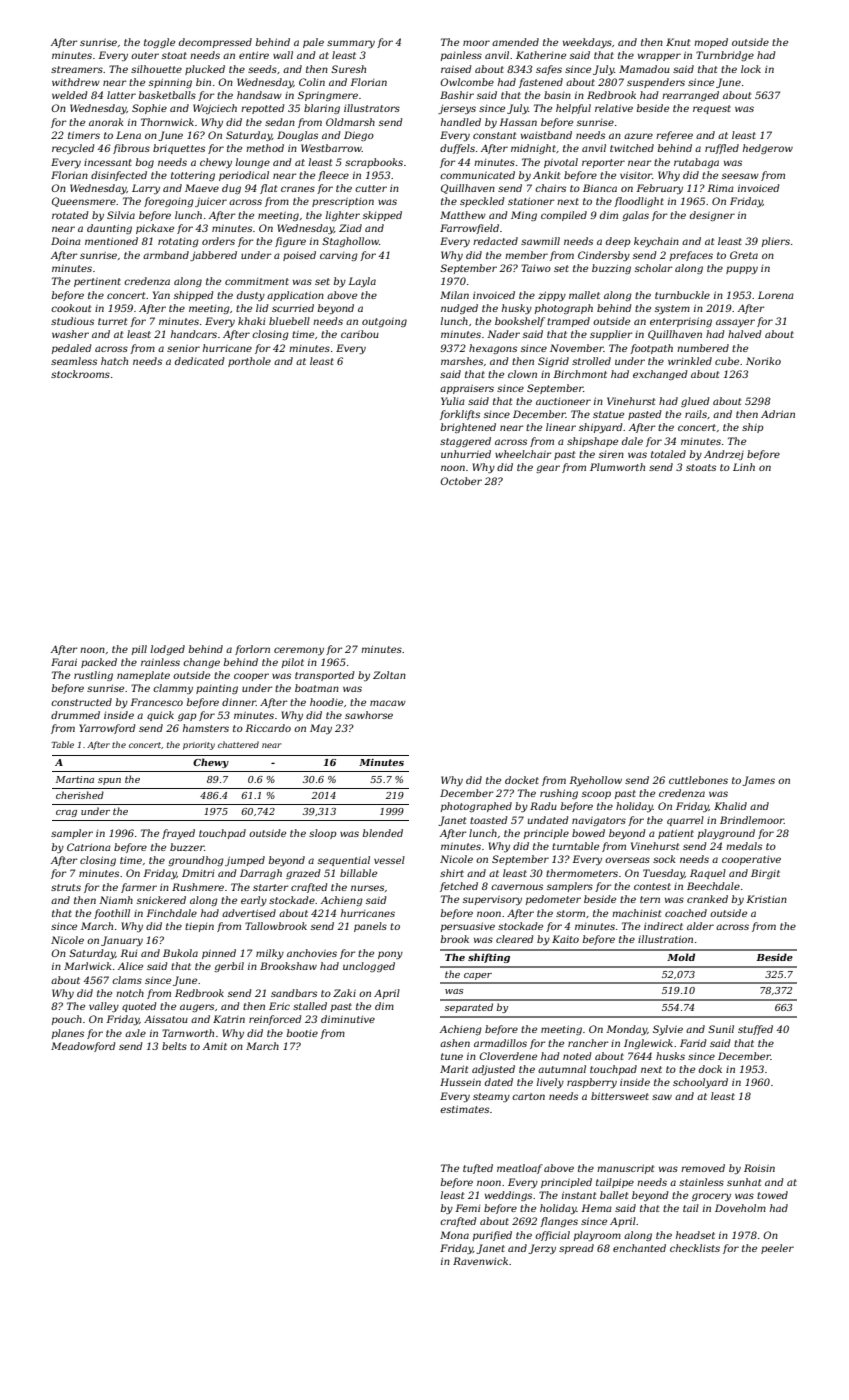  What do you see at coordinates (678, 42) in the page?
I see `Knut` at bounding box center [678, 42].
